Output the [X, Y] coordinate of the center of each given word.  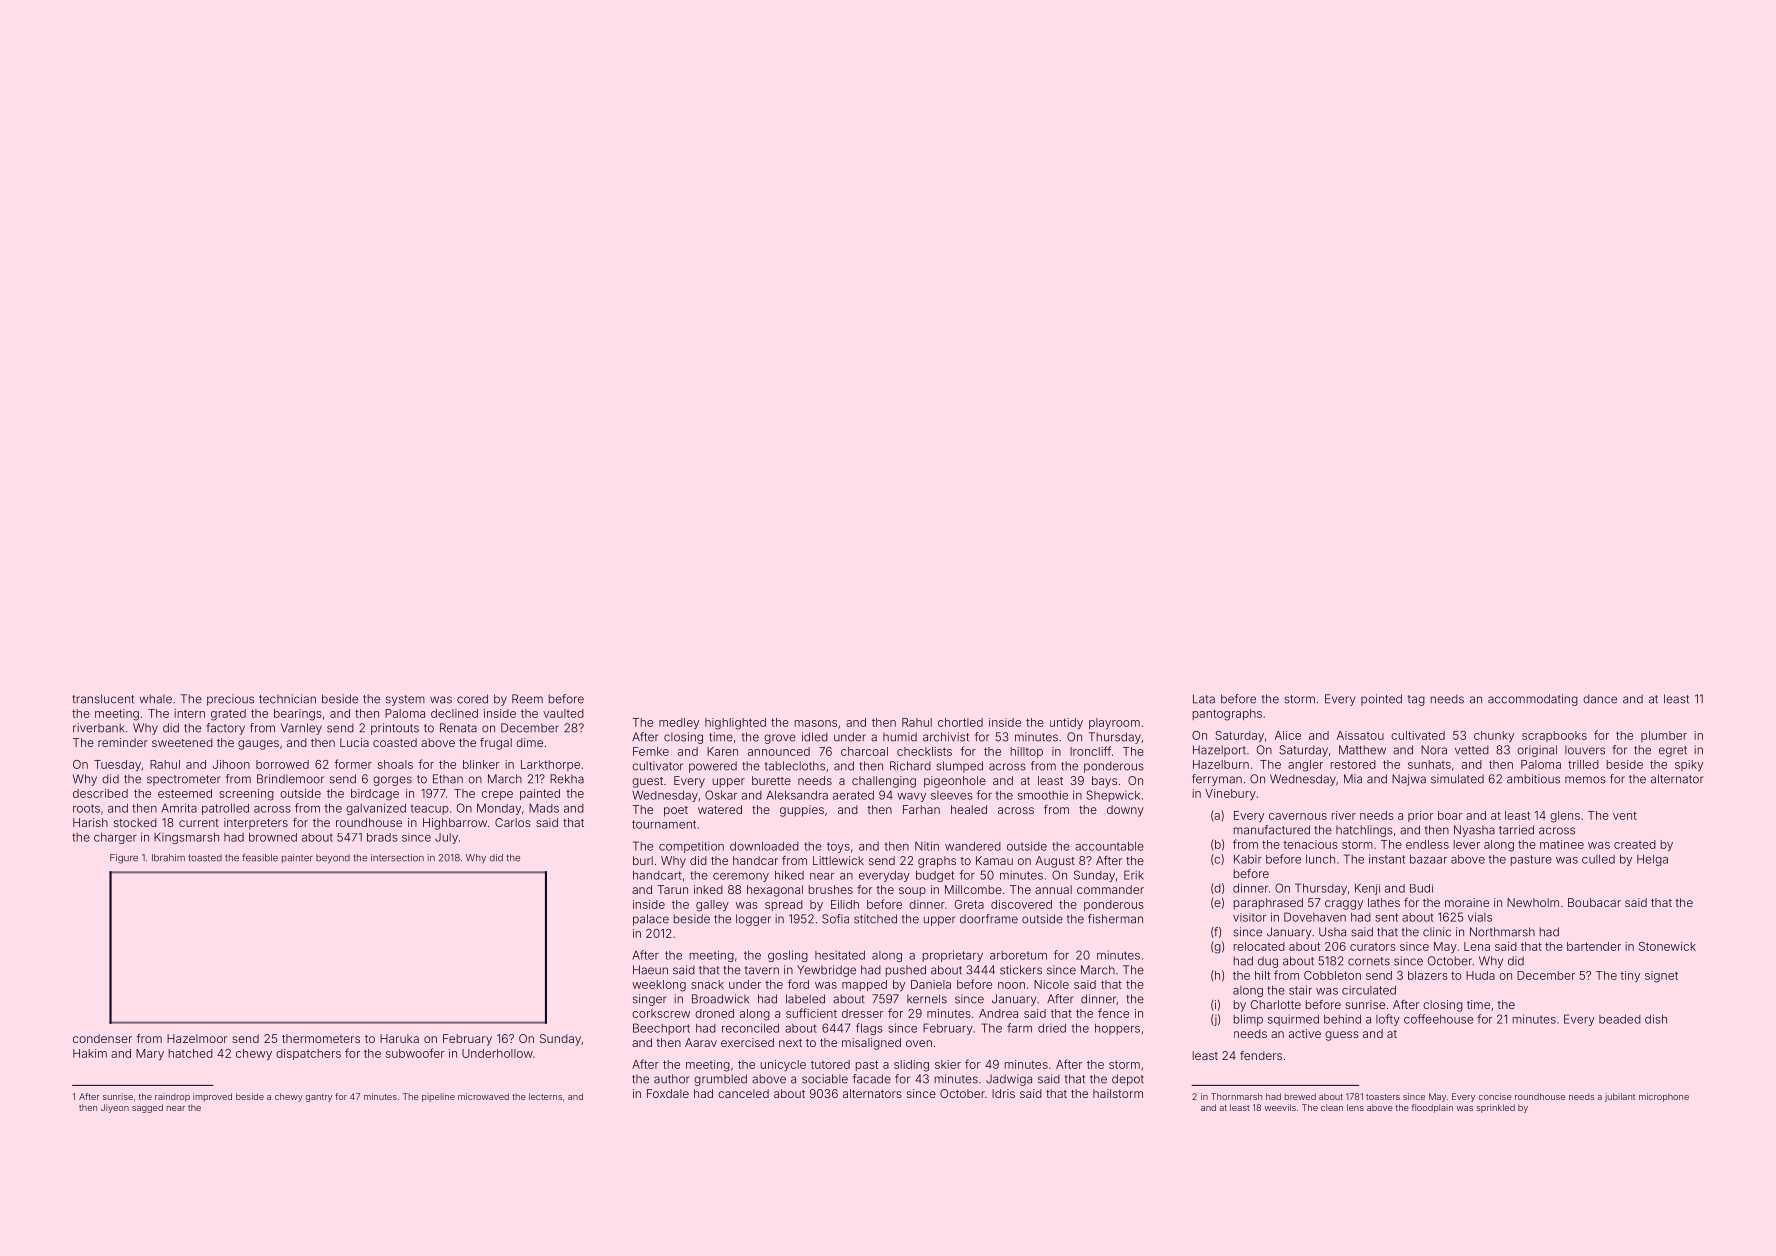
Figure [124, 859]
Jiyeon [115, 1108]
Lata [1204, 699]
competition [691, 847]
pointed [1381, 700]
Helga [1652, 860]
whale [155, 699]
